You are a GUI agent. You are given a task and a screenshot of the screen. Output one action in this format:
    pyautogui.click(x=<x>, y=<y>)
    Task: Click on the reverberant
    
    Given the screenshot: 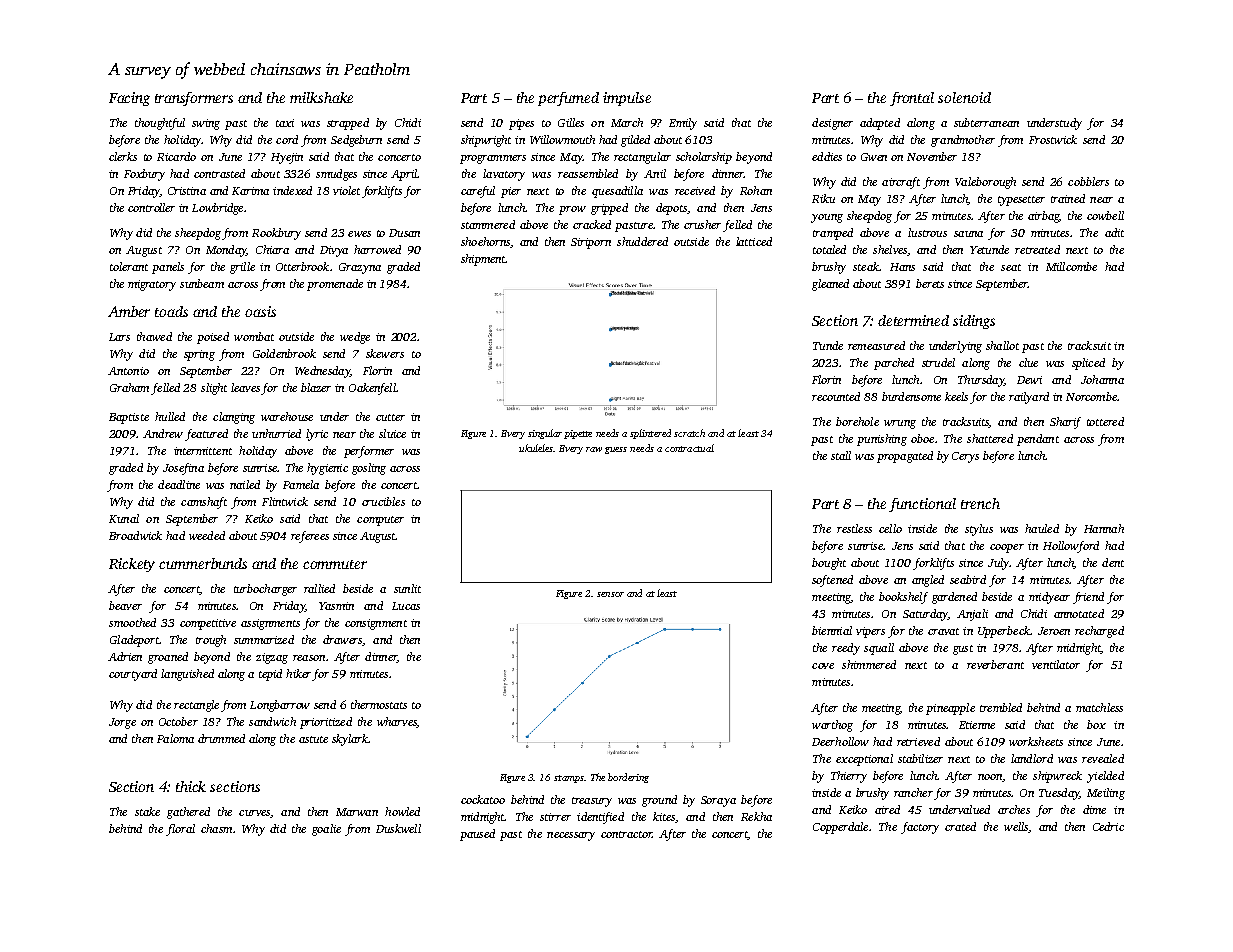 What is the action you would take?
    pyautogui.click(x=995, y=664)
